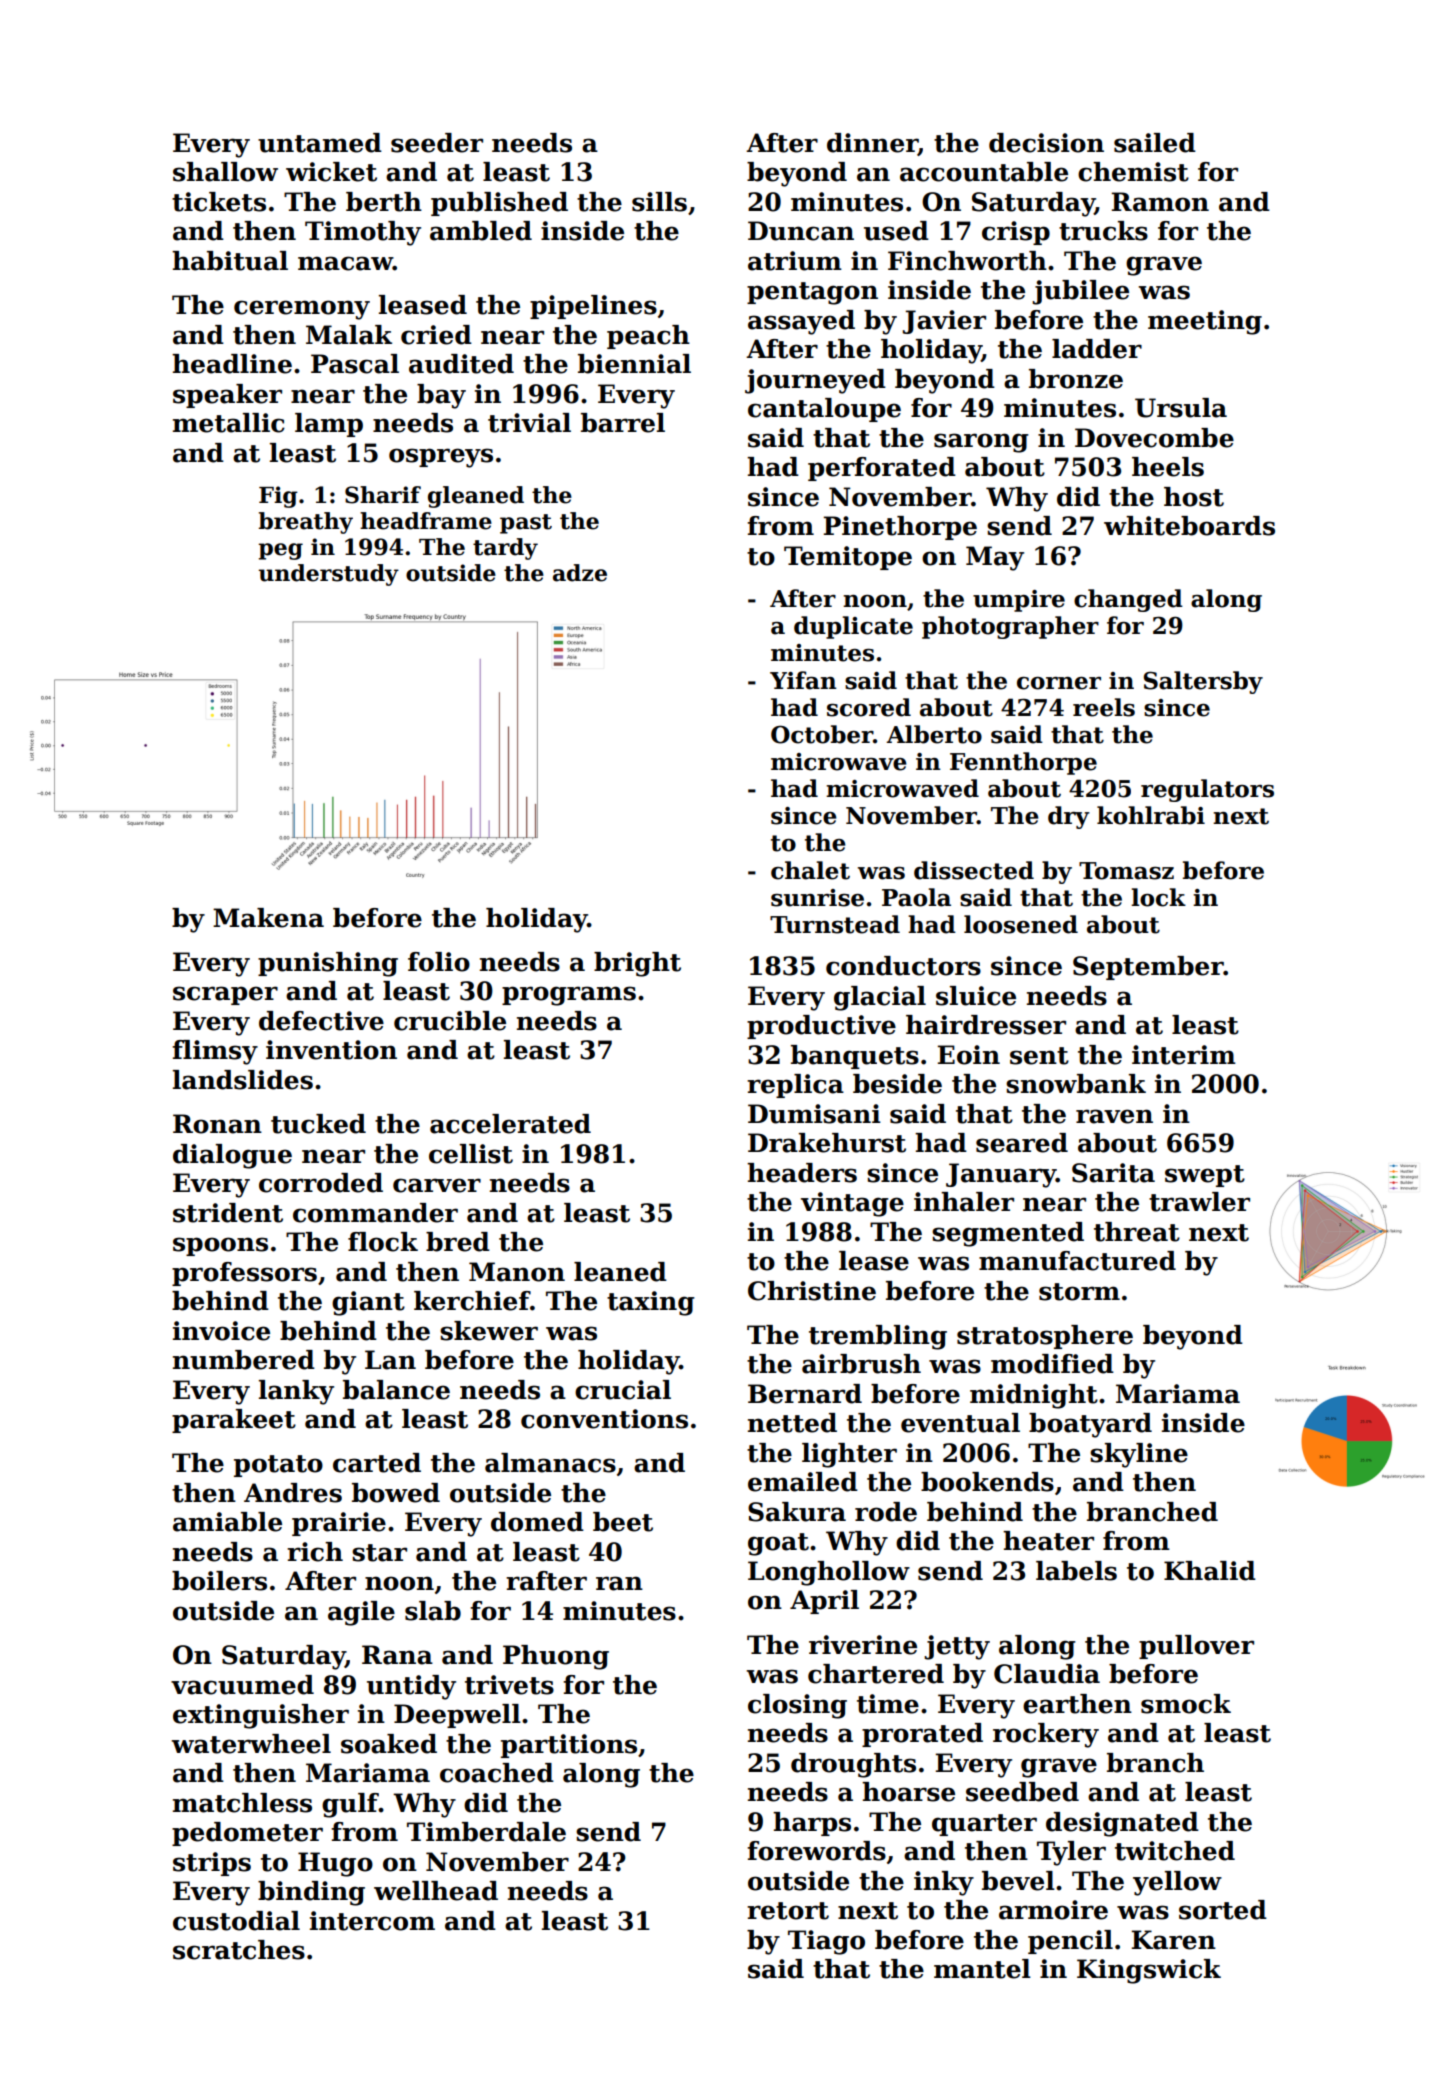 The width and height of the image is (1450, 2100). I want to click on Claudia, so click(1047, 1674).
